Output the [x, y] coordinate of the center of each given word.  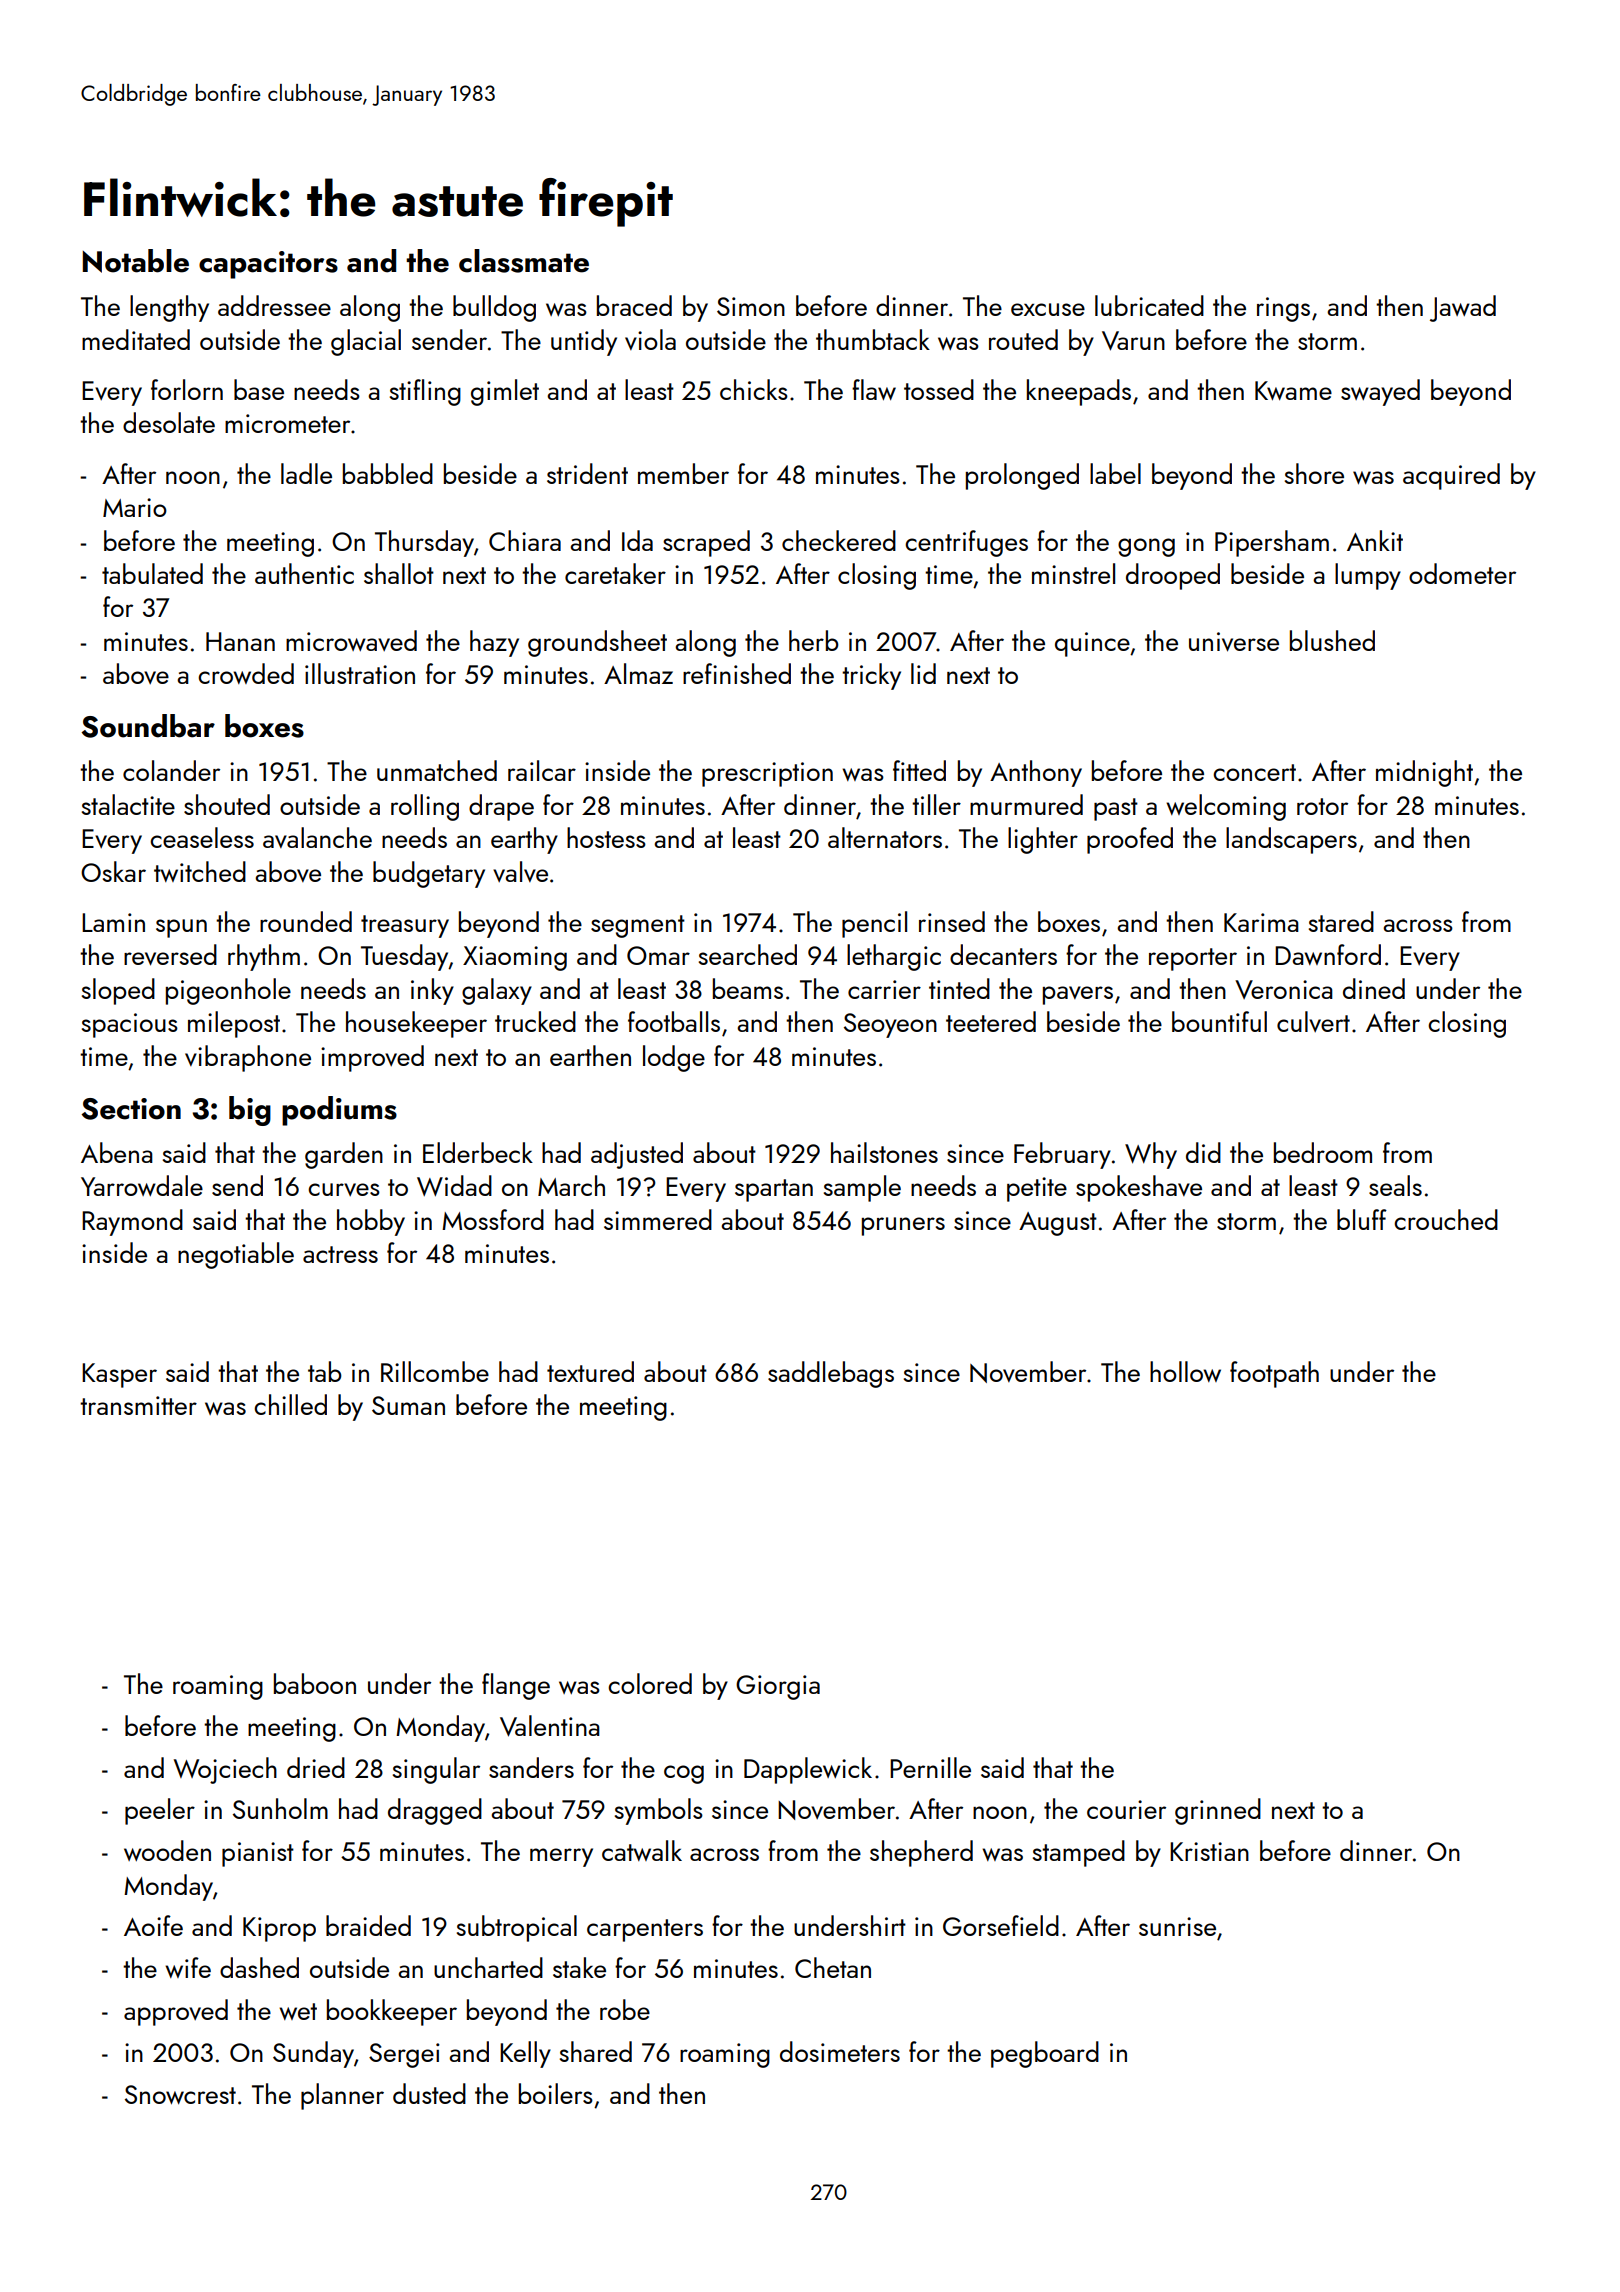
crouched [1446, 1219]
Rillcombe [435, 1371]
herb [814, 640]
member [683, 473]
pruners [903, 1226]
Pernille [930, 1767]
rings [1283, 309]
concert [1254, 772]
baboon [315, 1683]
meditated [136, 339]
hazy [494, 643]
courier [1126, 1809]
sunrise [1177, 1926]
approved [176, 2012]
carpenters [645, 1930]
